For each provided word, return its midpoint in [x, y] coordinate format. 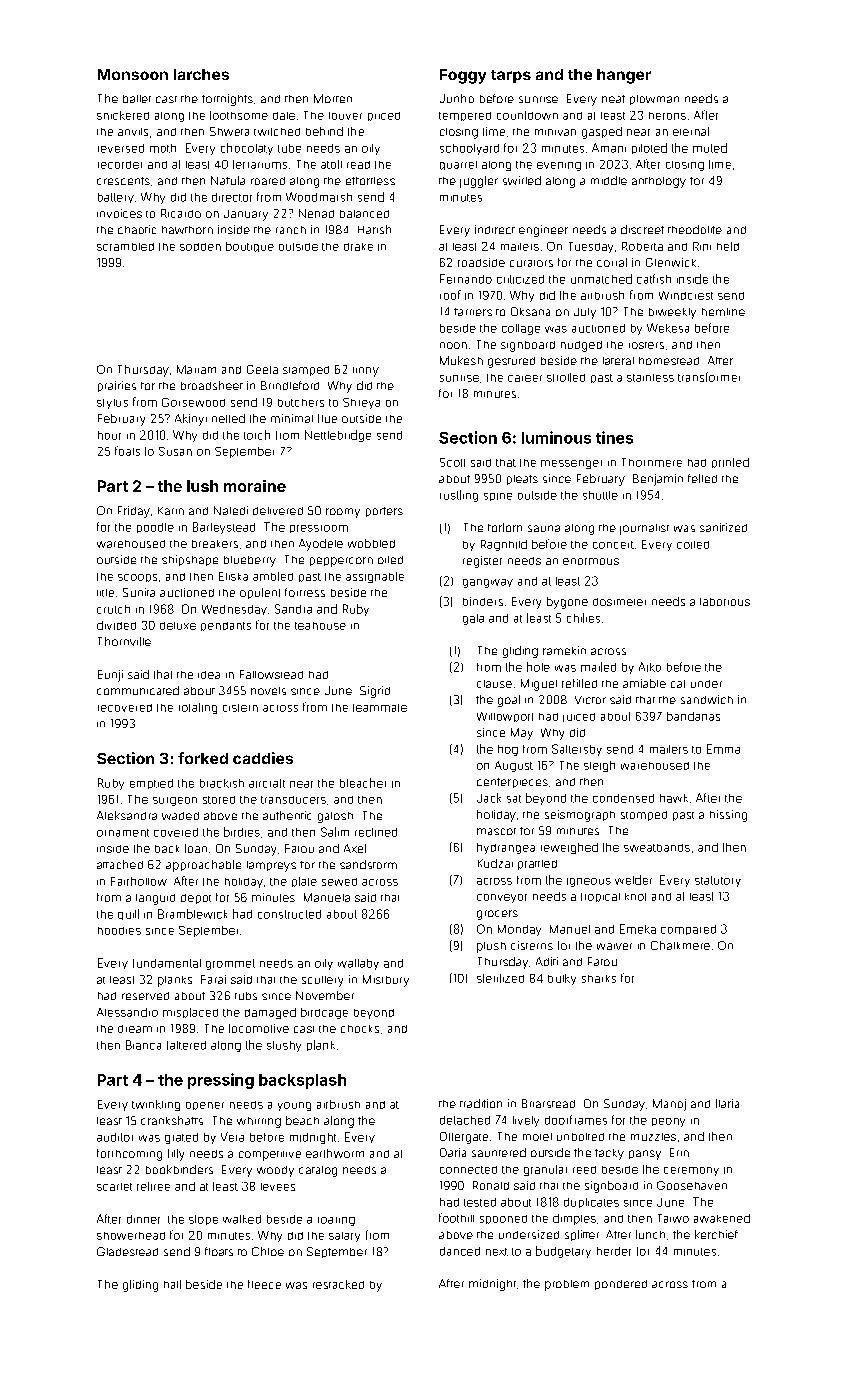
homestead [669, 361]
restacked [338, 1284]
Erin [679, 1152]
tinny [366, 372]
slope [203, 1220]
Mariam [196, 369]
